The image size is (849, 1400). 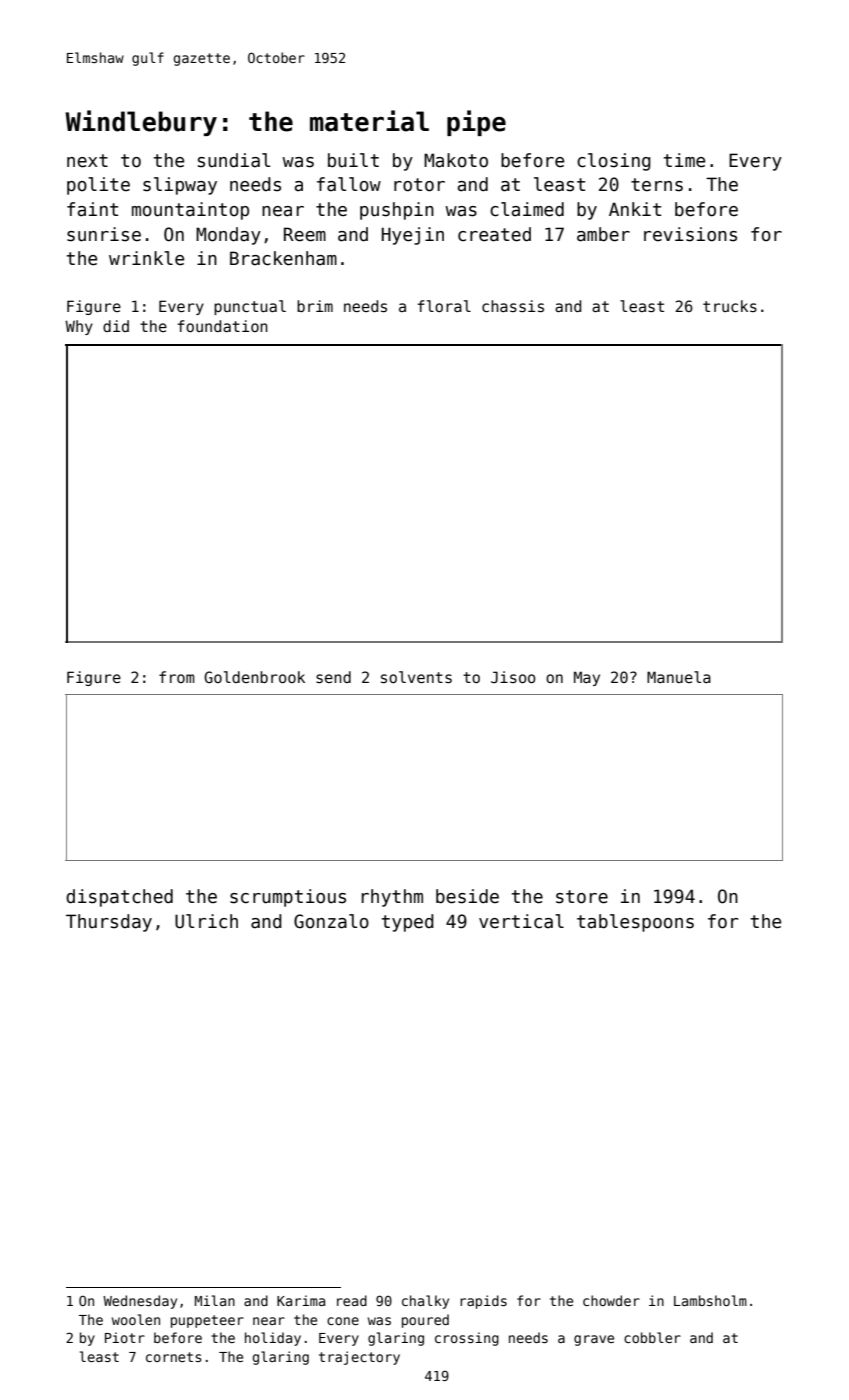 What do you see at coordinates (206, 921) in the screenshot?
I see `Ulrich` at bounding box center [206, 921].
